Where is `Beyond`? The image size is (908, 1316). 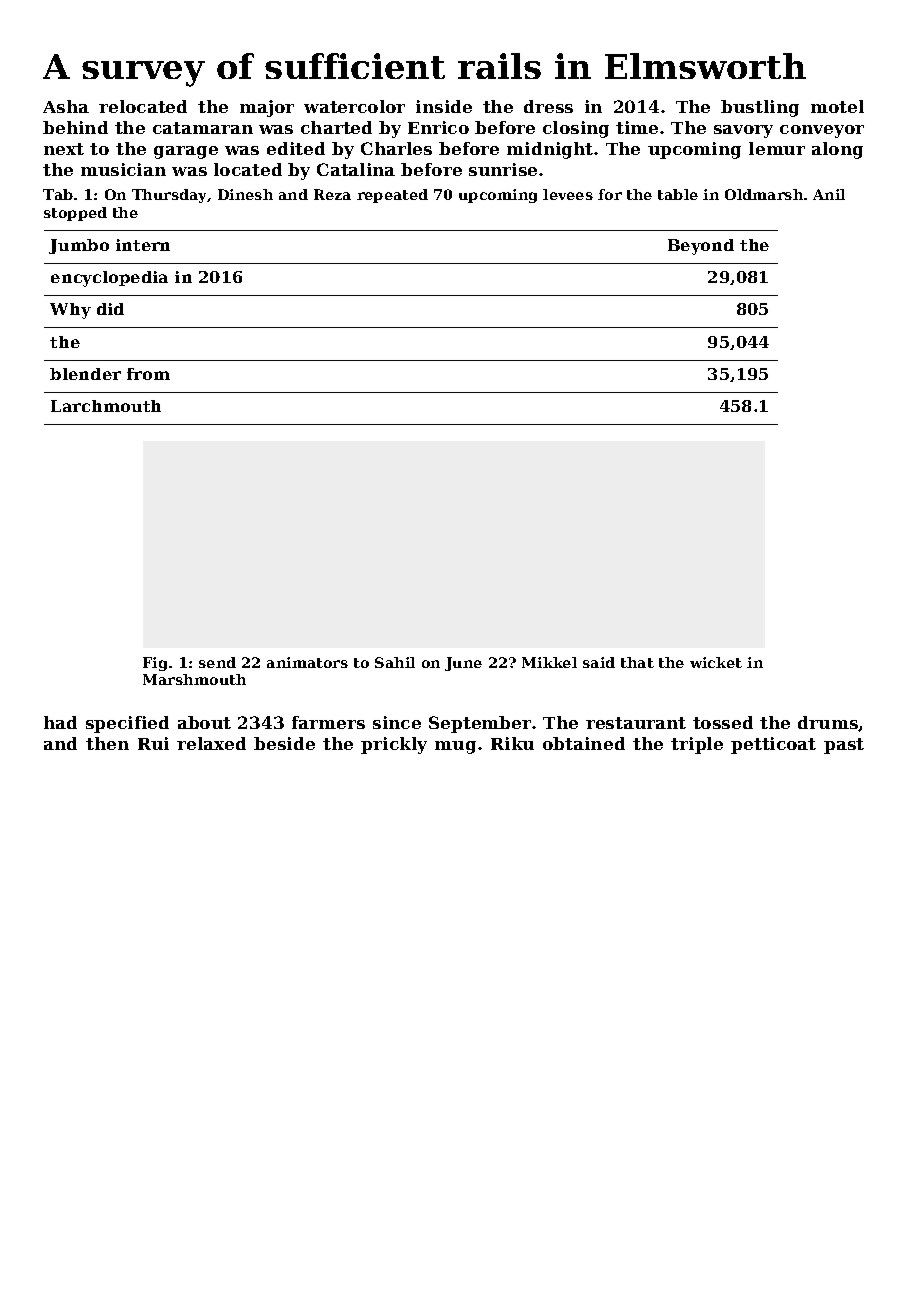
Beyond is located at coordinates (701, 247).
